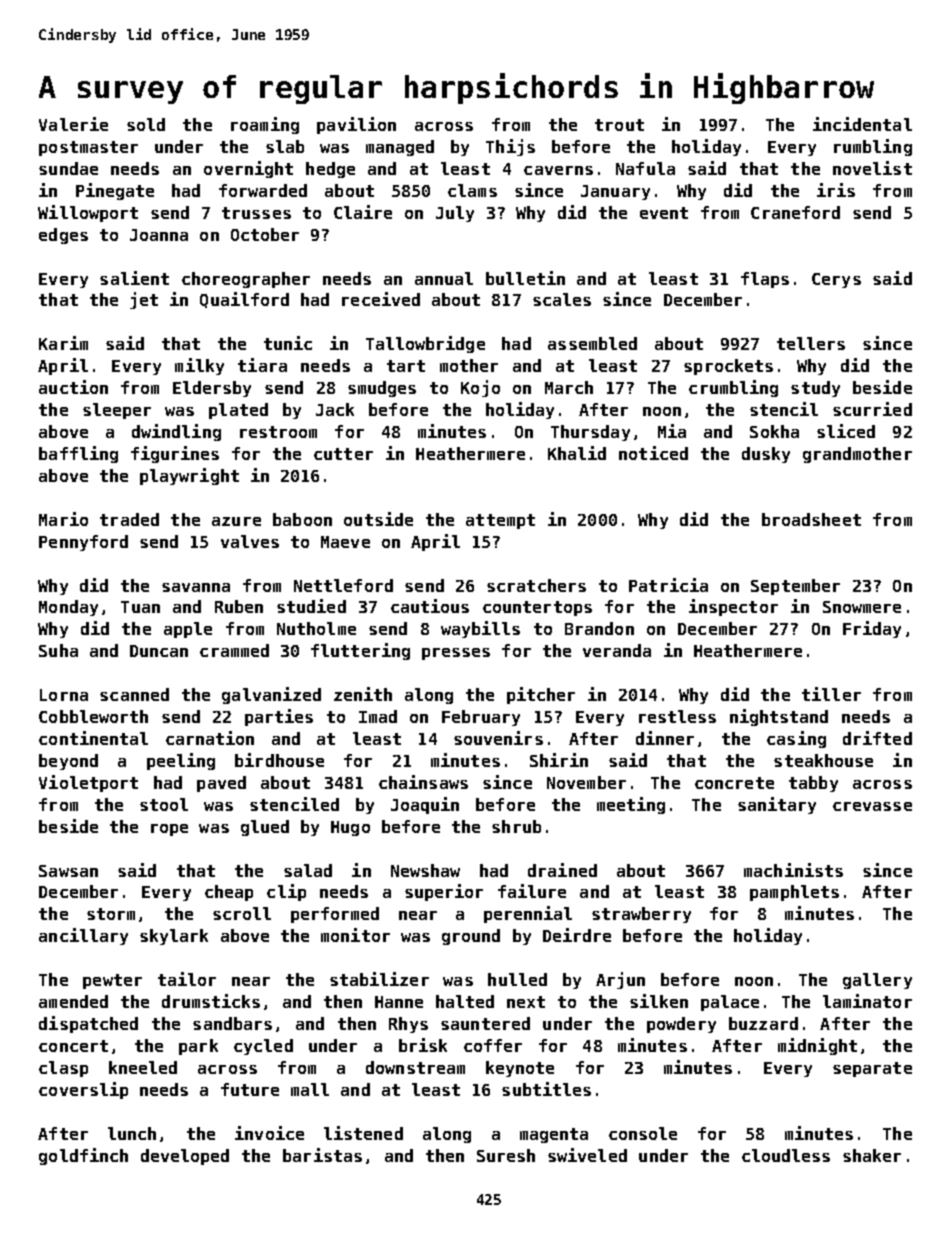 Image resolution: width=952 pixels, height=1233 pixels. I want to click on developed, so click(185, 1157).
